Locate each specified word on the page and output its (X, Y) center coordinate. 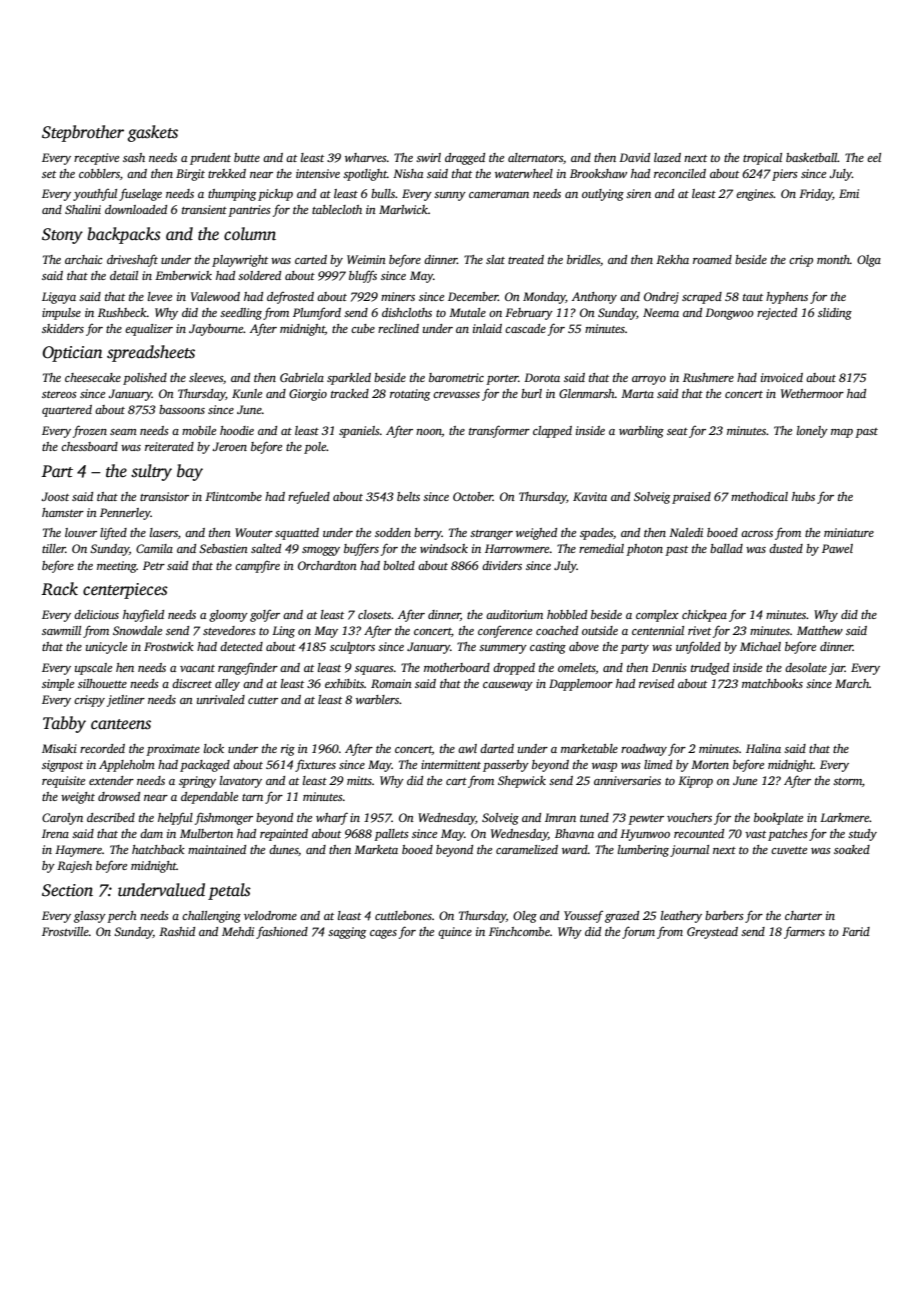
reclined (398, 328)
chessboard (89, 446)
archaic (84, 259)
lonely (812, 432)
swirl (428, 157)
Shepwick (522, 782)
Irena (55, 833)
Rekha (672, 259)
